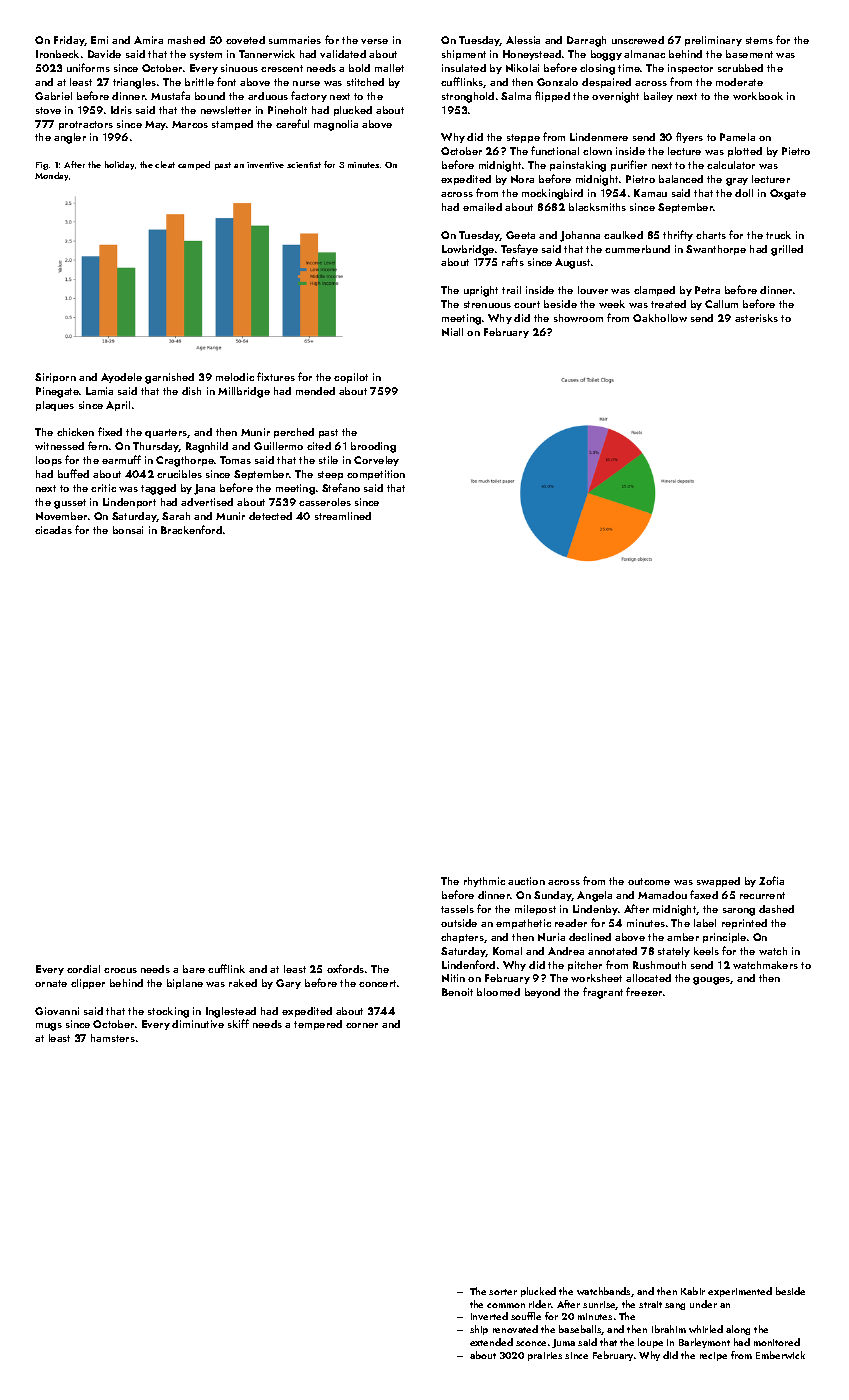 The width and height of the screenshot is (849, 1400). Describe the element at coordinates (148, 40) in the screenshot. I see `Amira` at that location.
